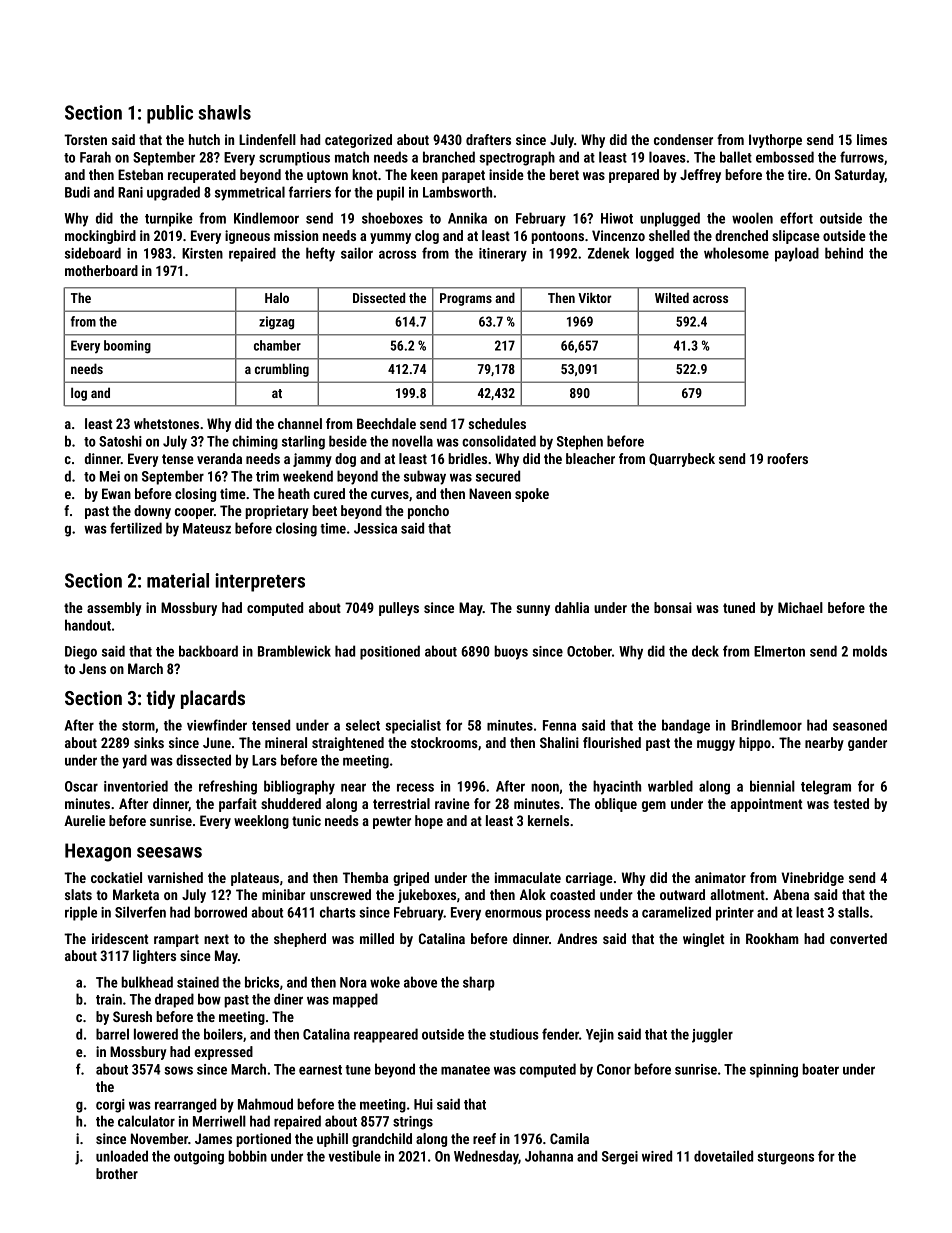 Image resolution: width=952 pixels, height=1233 pixels. What do you see at coordinates (559, 725) in the screenshot?
I see `Fenna` at bounding box center [559, 725].
